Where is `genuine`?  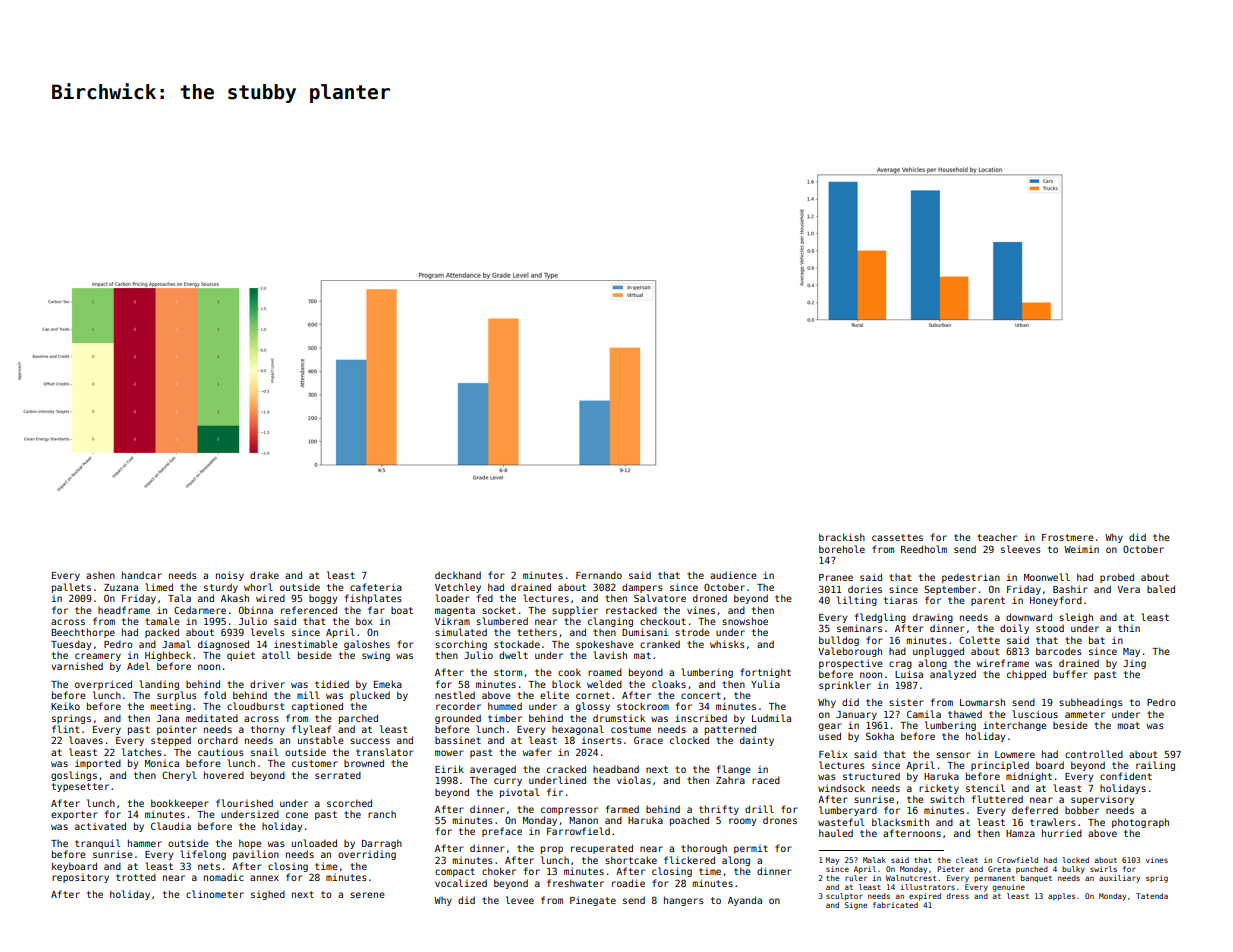 genuine is located at coordinates (1008, 888).
